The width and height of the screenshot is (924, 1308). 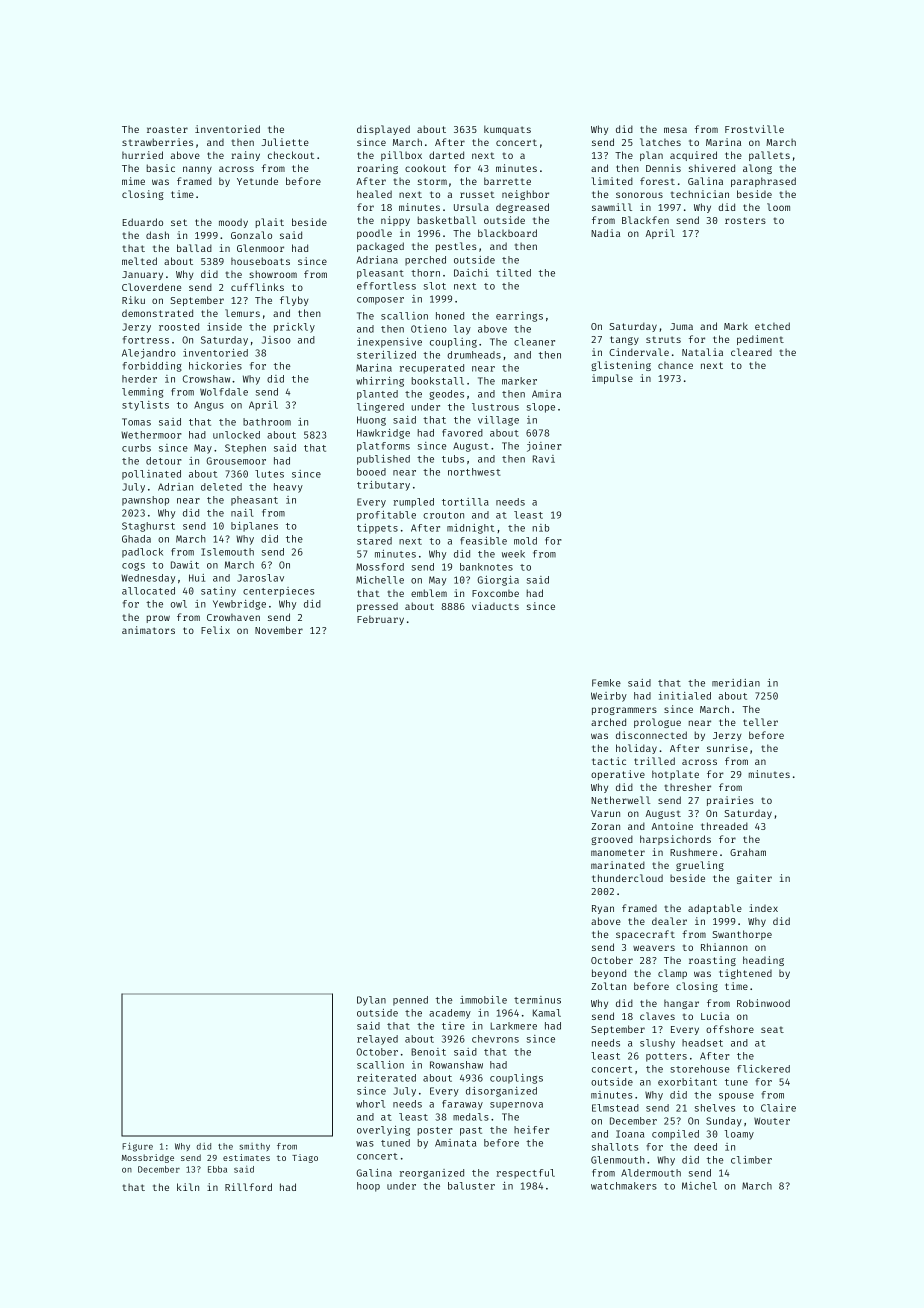 What do you see at coordinates (389, 343) in the screenshot?
I see `inexpensive` at bounding box center [389, 343].
